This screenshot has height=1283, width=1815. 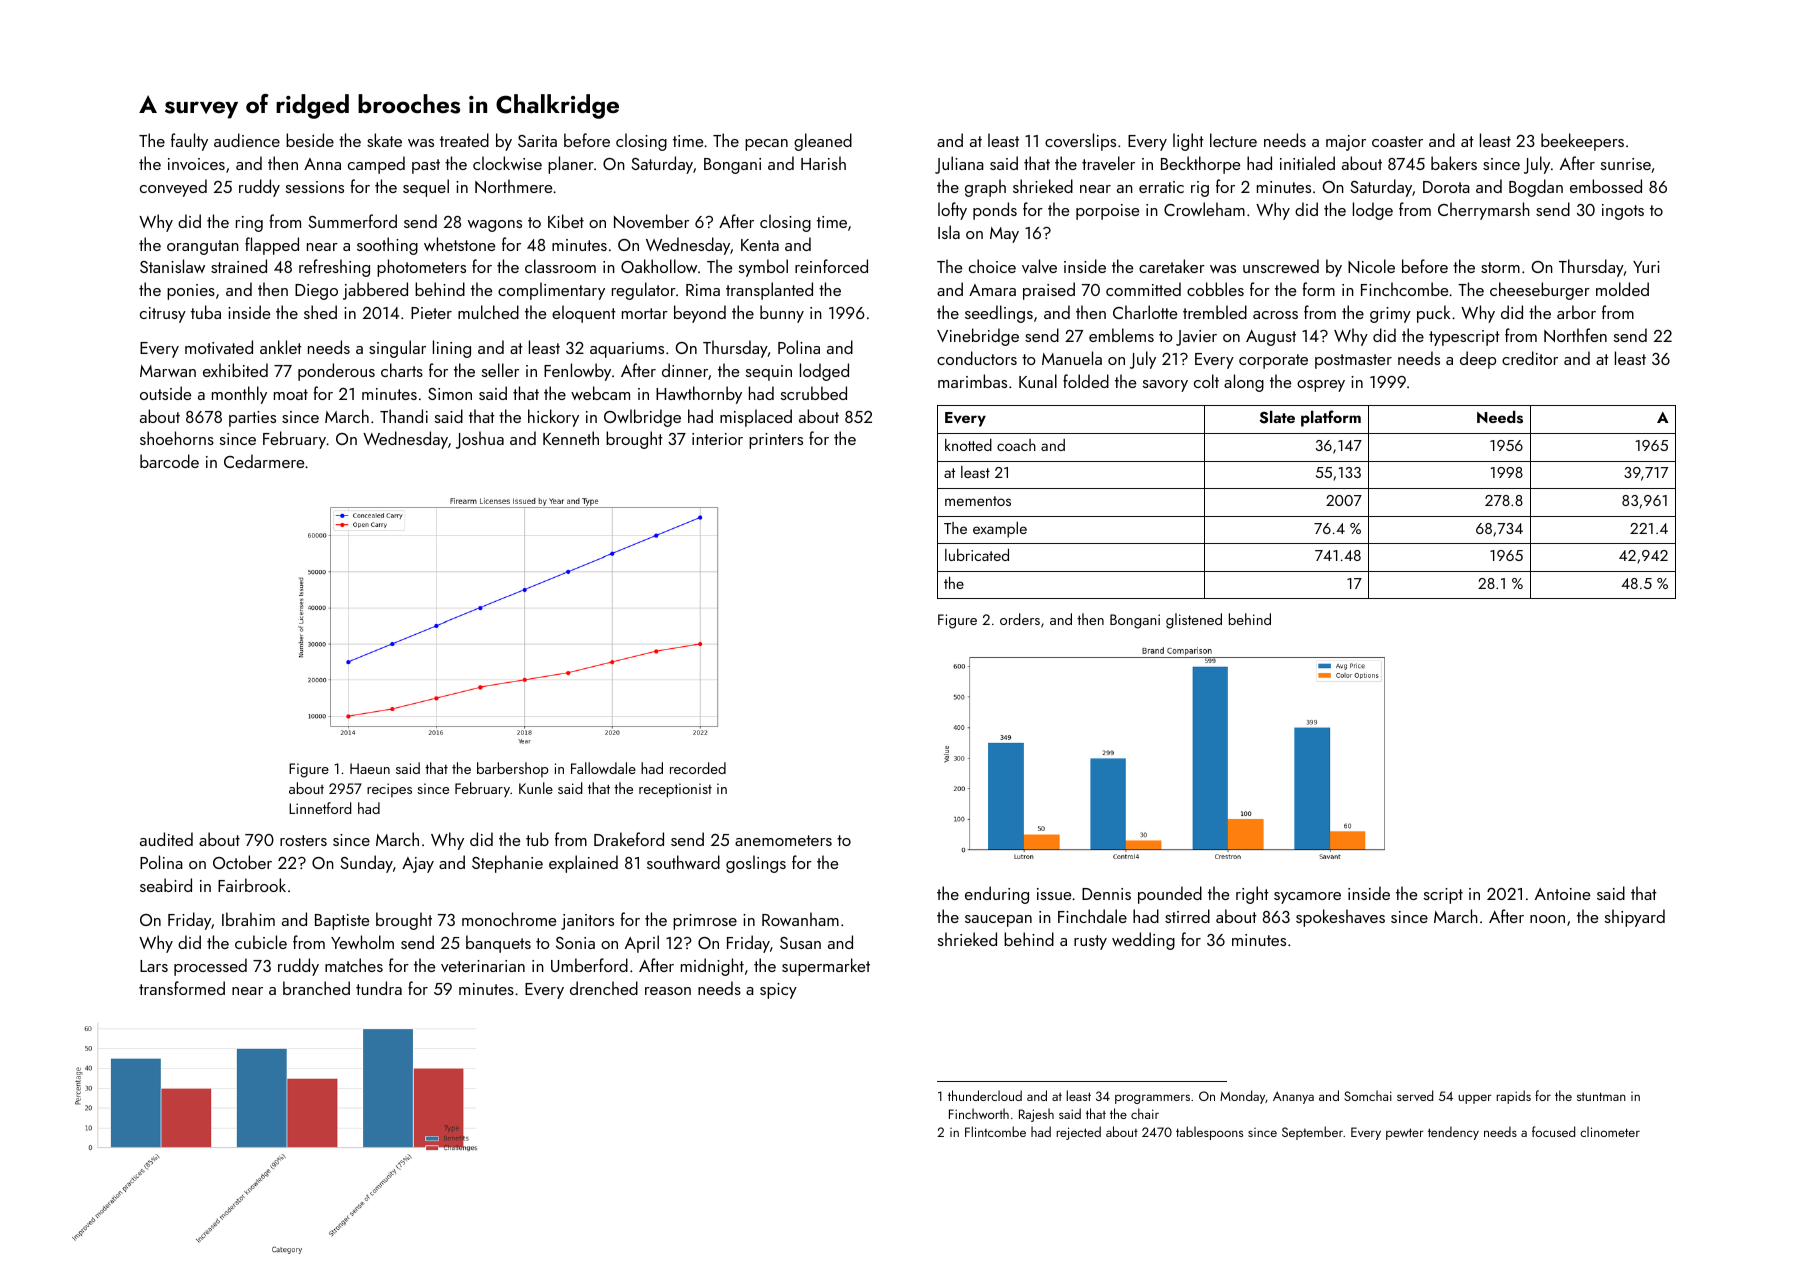 What do you see at coordinates (169, 461) in the screenshot?
I see `barcode` at bounding box center [169, 461].
